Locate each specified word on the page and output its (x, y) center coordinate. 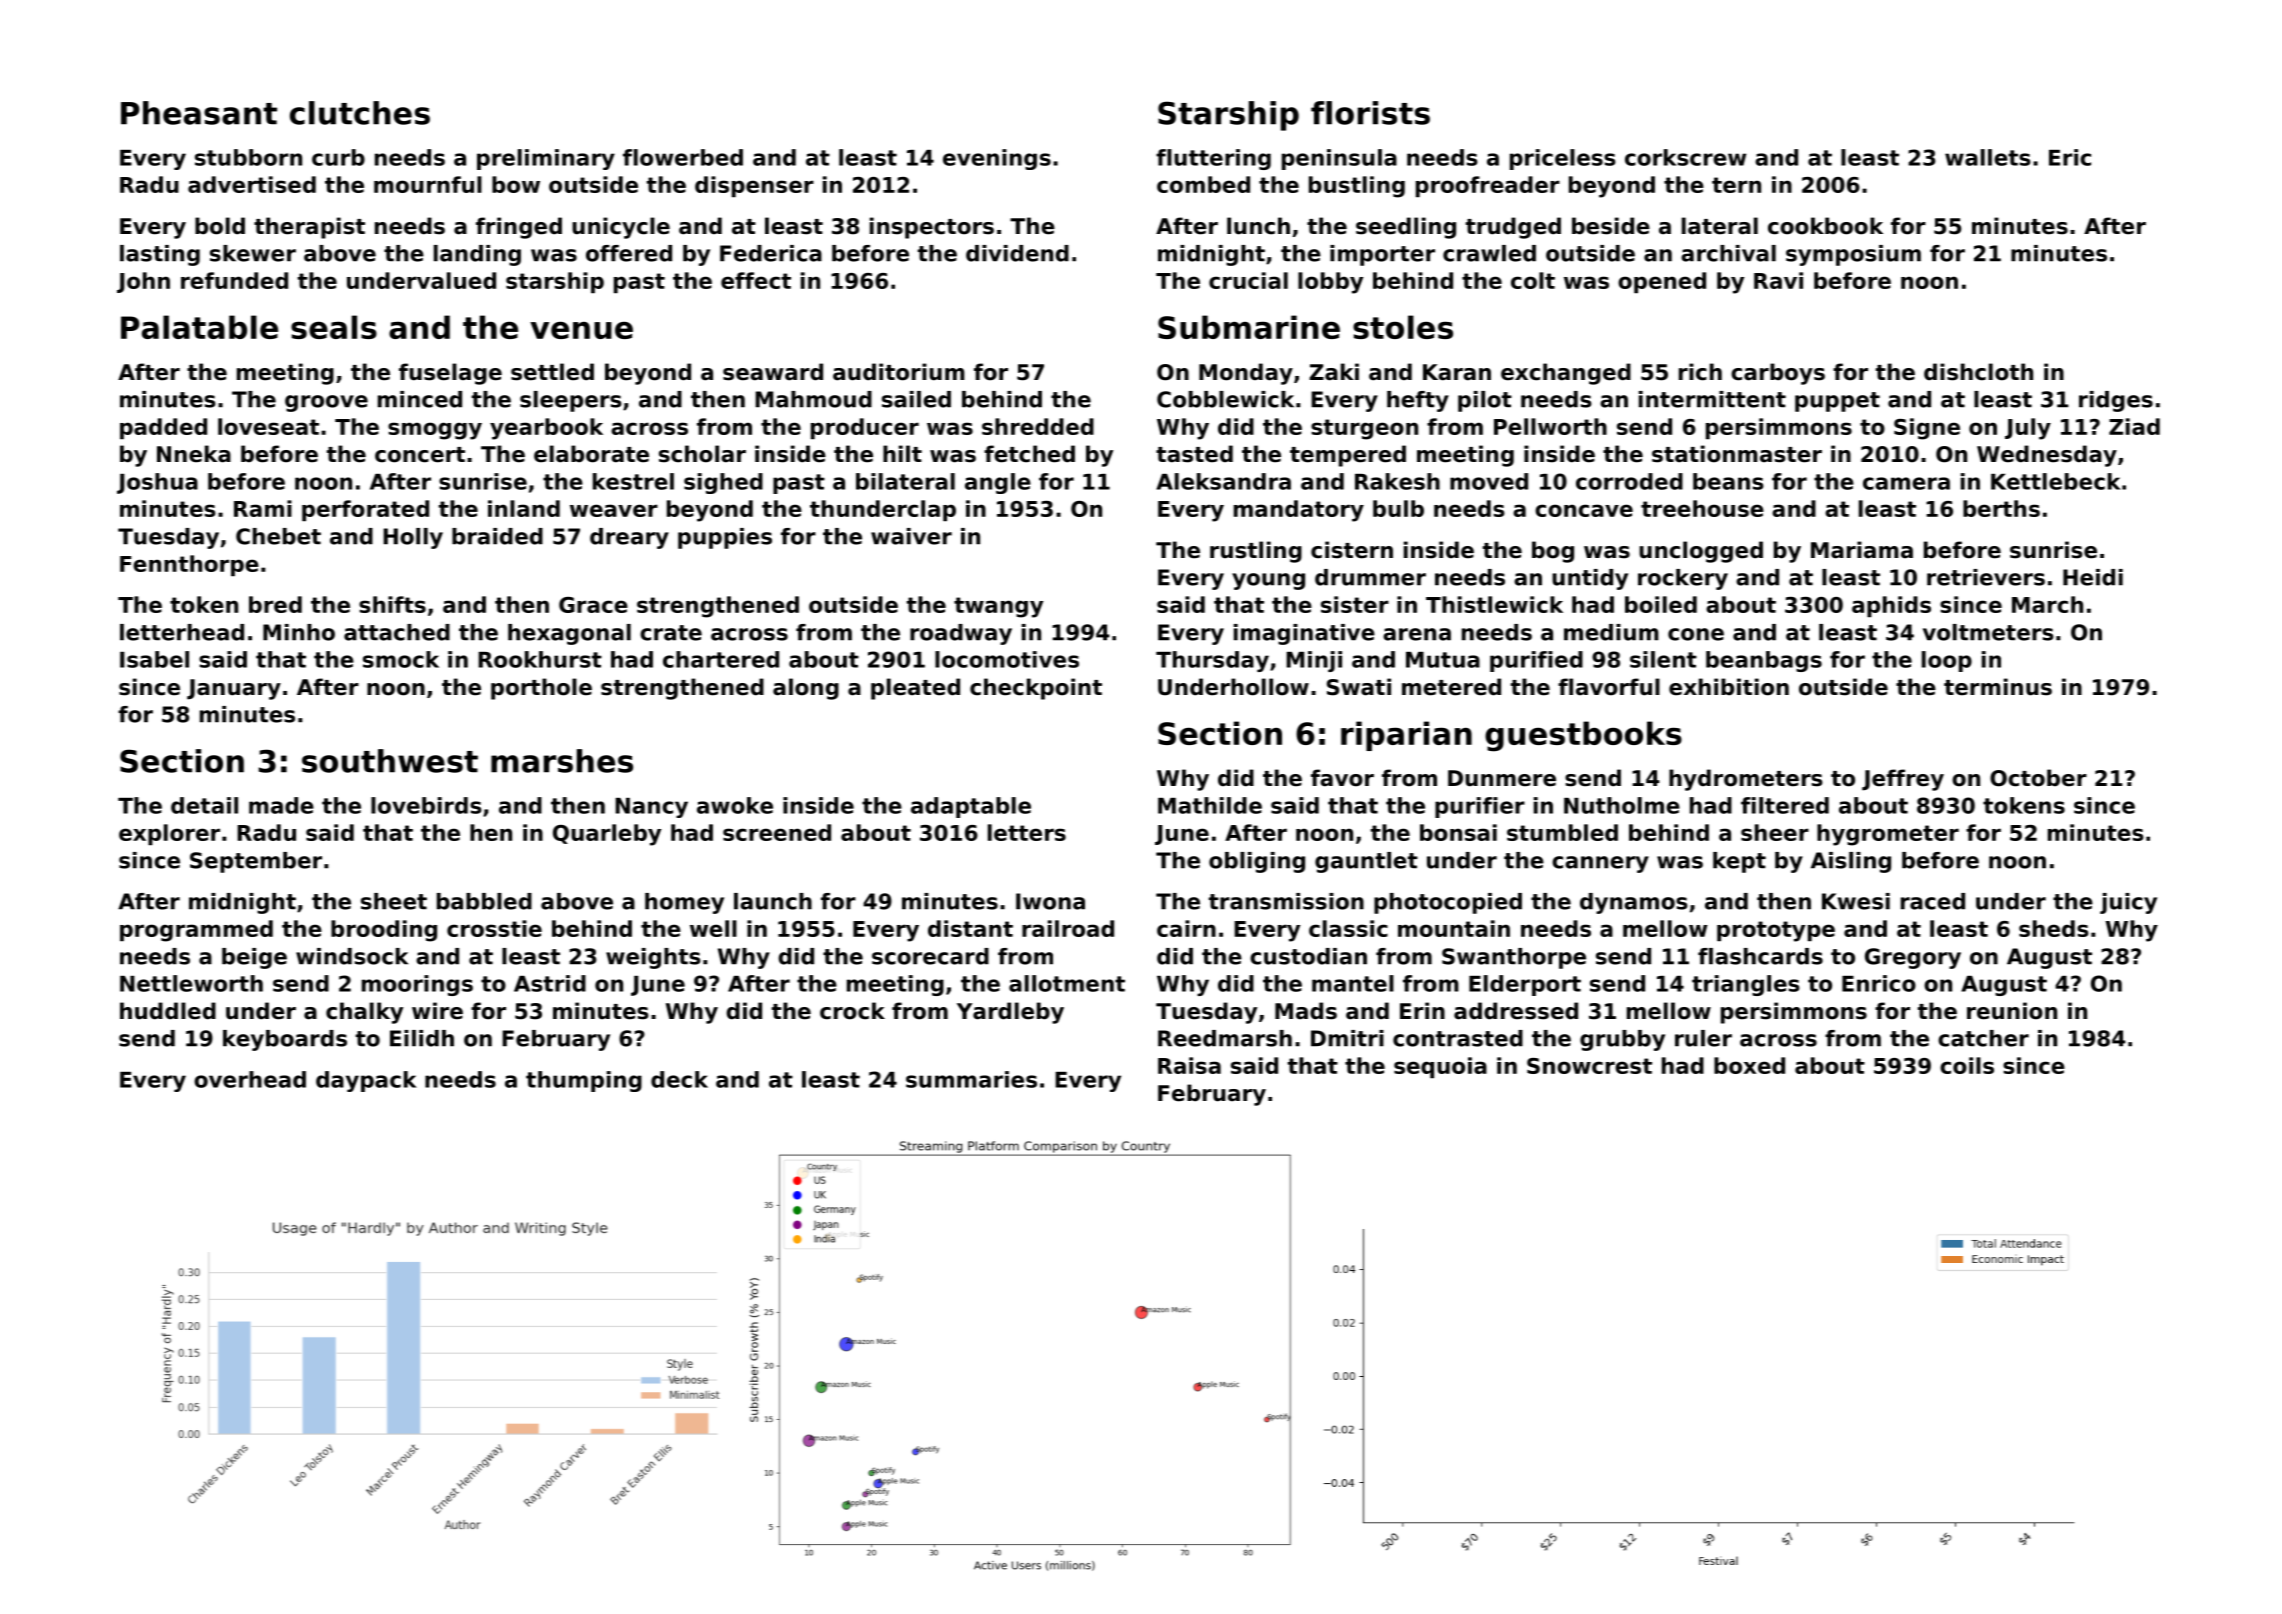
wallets (1988, 157)
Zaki (1334, 372)
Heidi (2093, 577)
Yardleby (1010, 1013)
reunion (2012, 1011)
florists (1370, 113)
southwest (390, 761)
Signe (1927, 429)
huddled (168, 1011)
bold (220, 226)
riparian (1406, 736)
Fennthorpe (189, 565)
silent (1663, 659)
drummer (1370, 577)
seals (334, 327)
